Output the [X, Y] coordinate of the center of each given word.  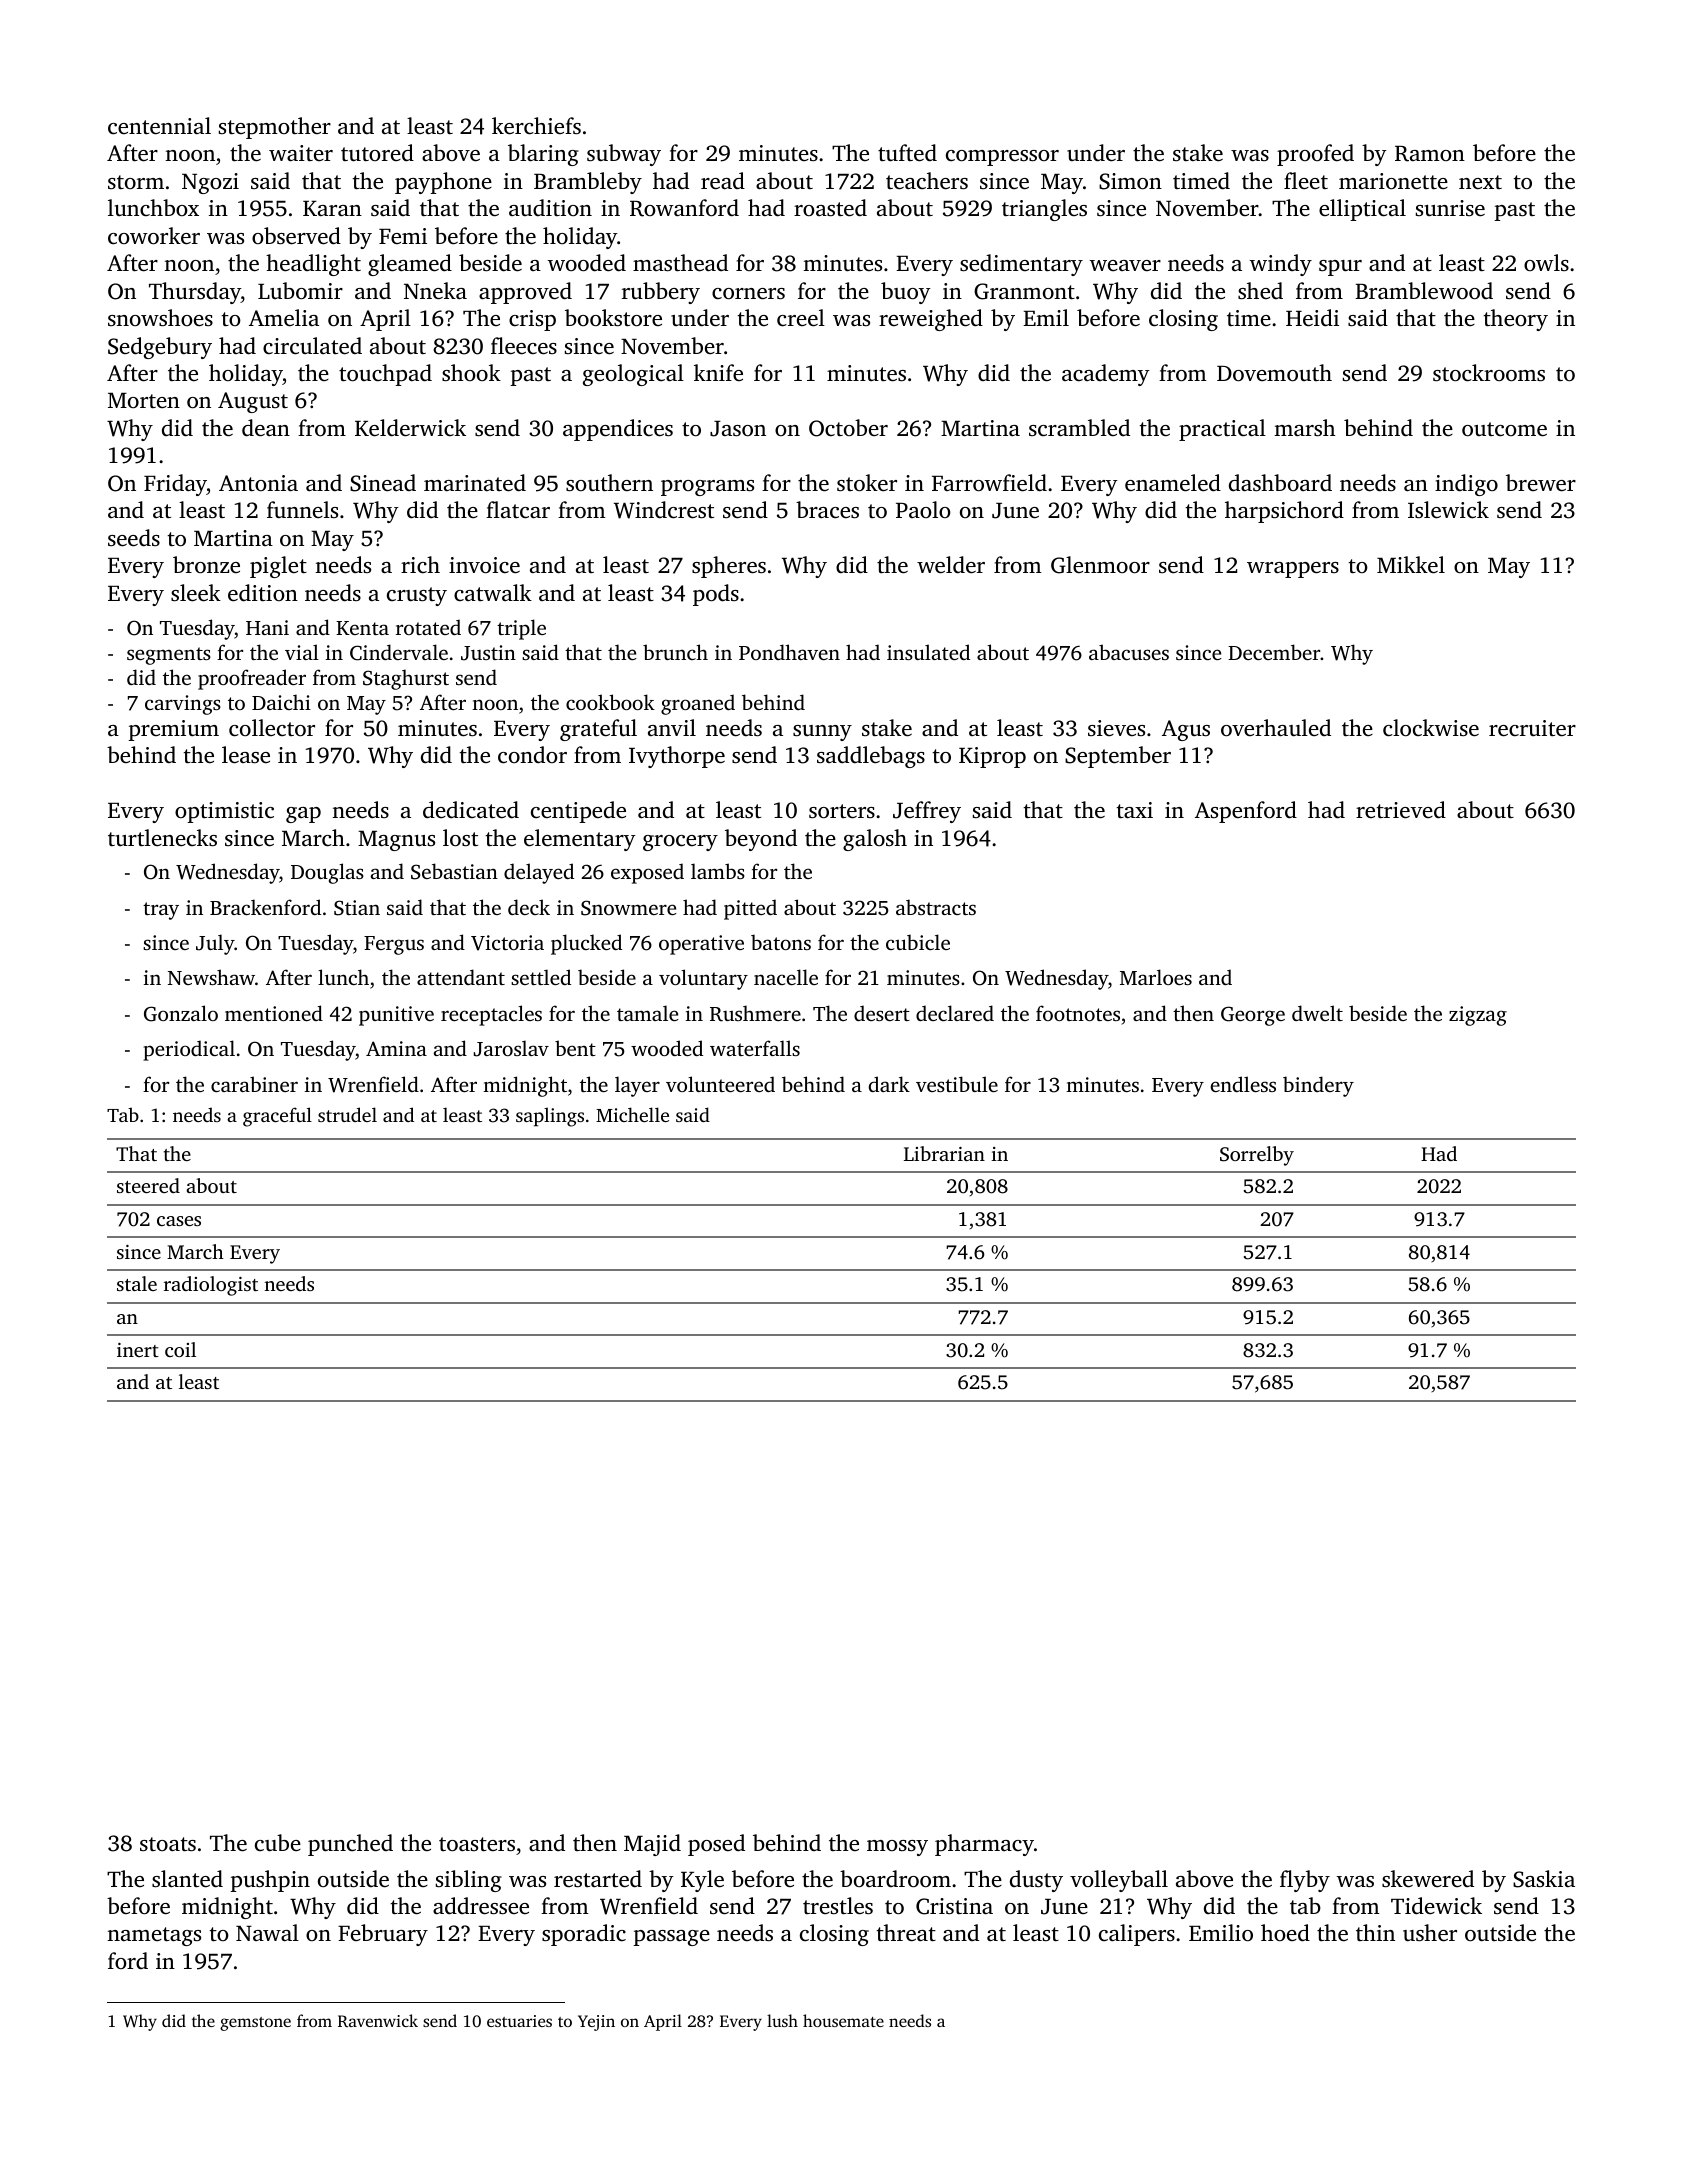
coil [180, 1349]
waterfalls [755, 1048]
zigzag [1478, 1016]
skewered [1428, 1879]
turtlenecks [162, 837]
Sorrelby [1257, 1156]
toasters [477, 1844]
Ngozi [210, 183]
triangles [1044, 210]
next [1480, 182]
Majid [652, 1845]
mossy [897, 1848]
